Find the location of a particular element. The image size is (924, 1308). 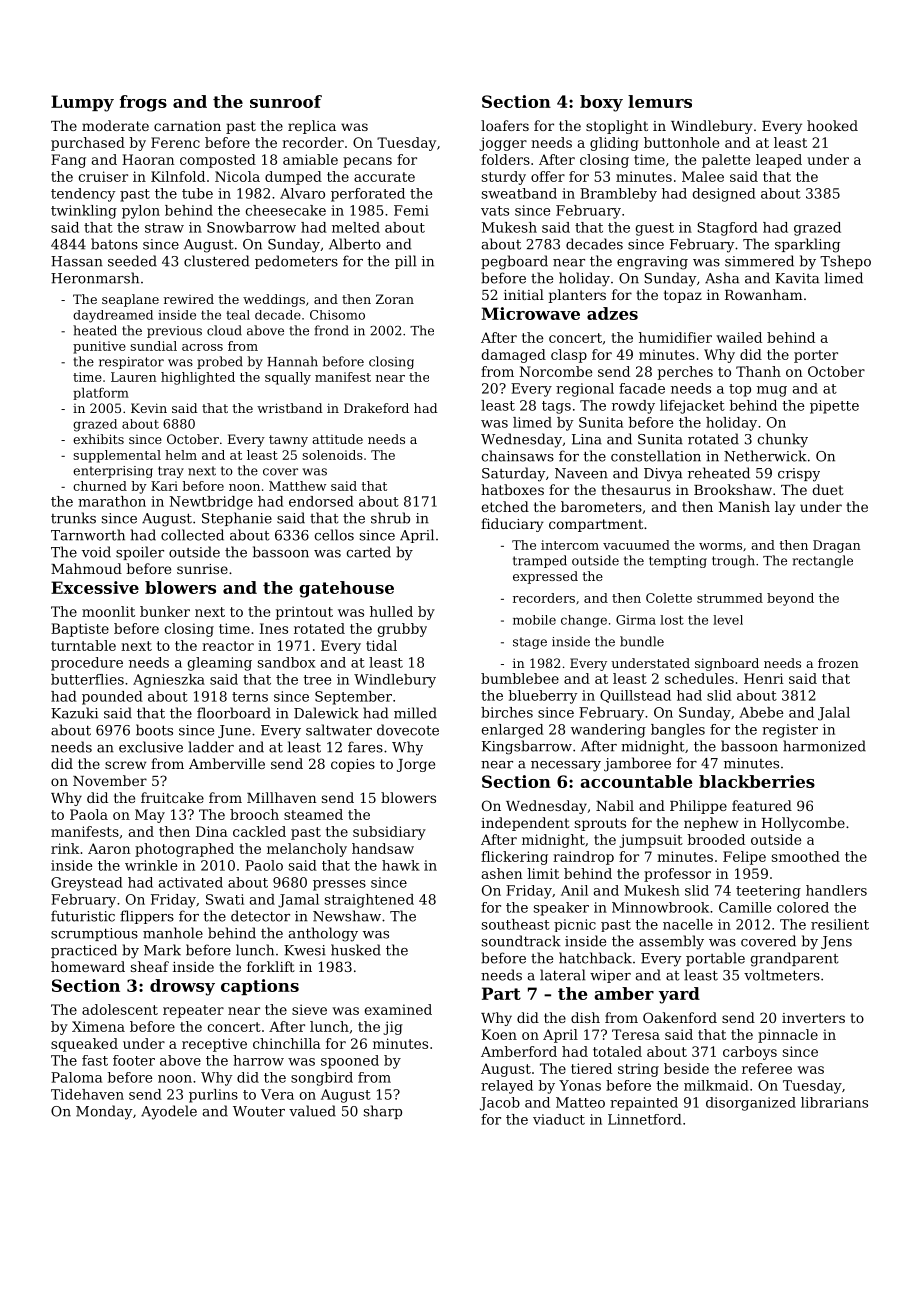

Monday is located at coordinates (104, 1112).
